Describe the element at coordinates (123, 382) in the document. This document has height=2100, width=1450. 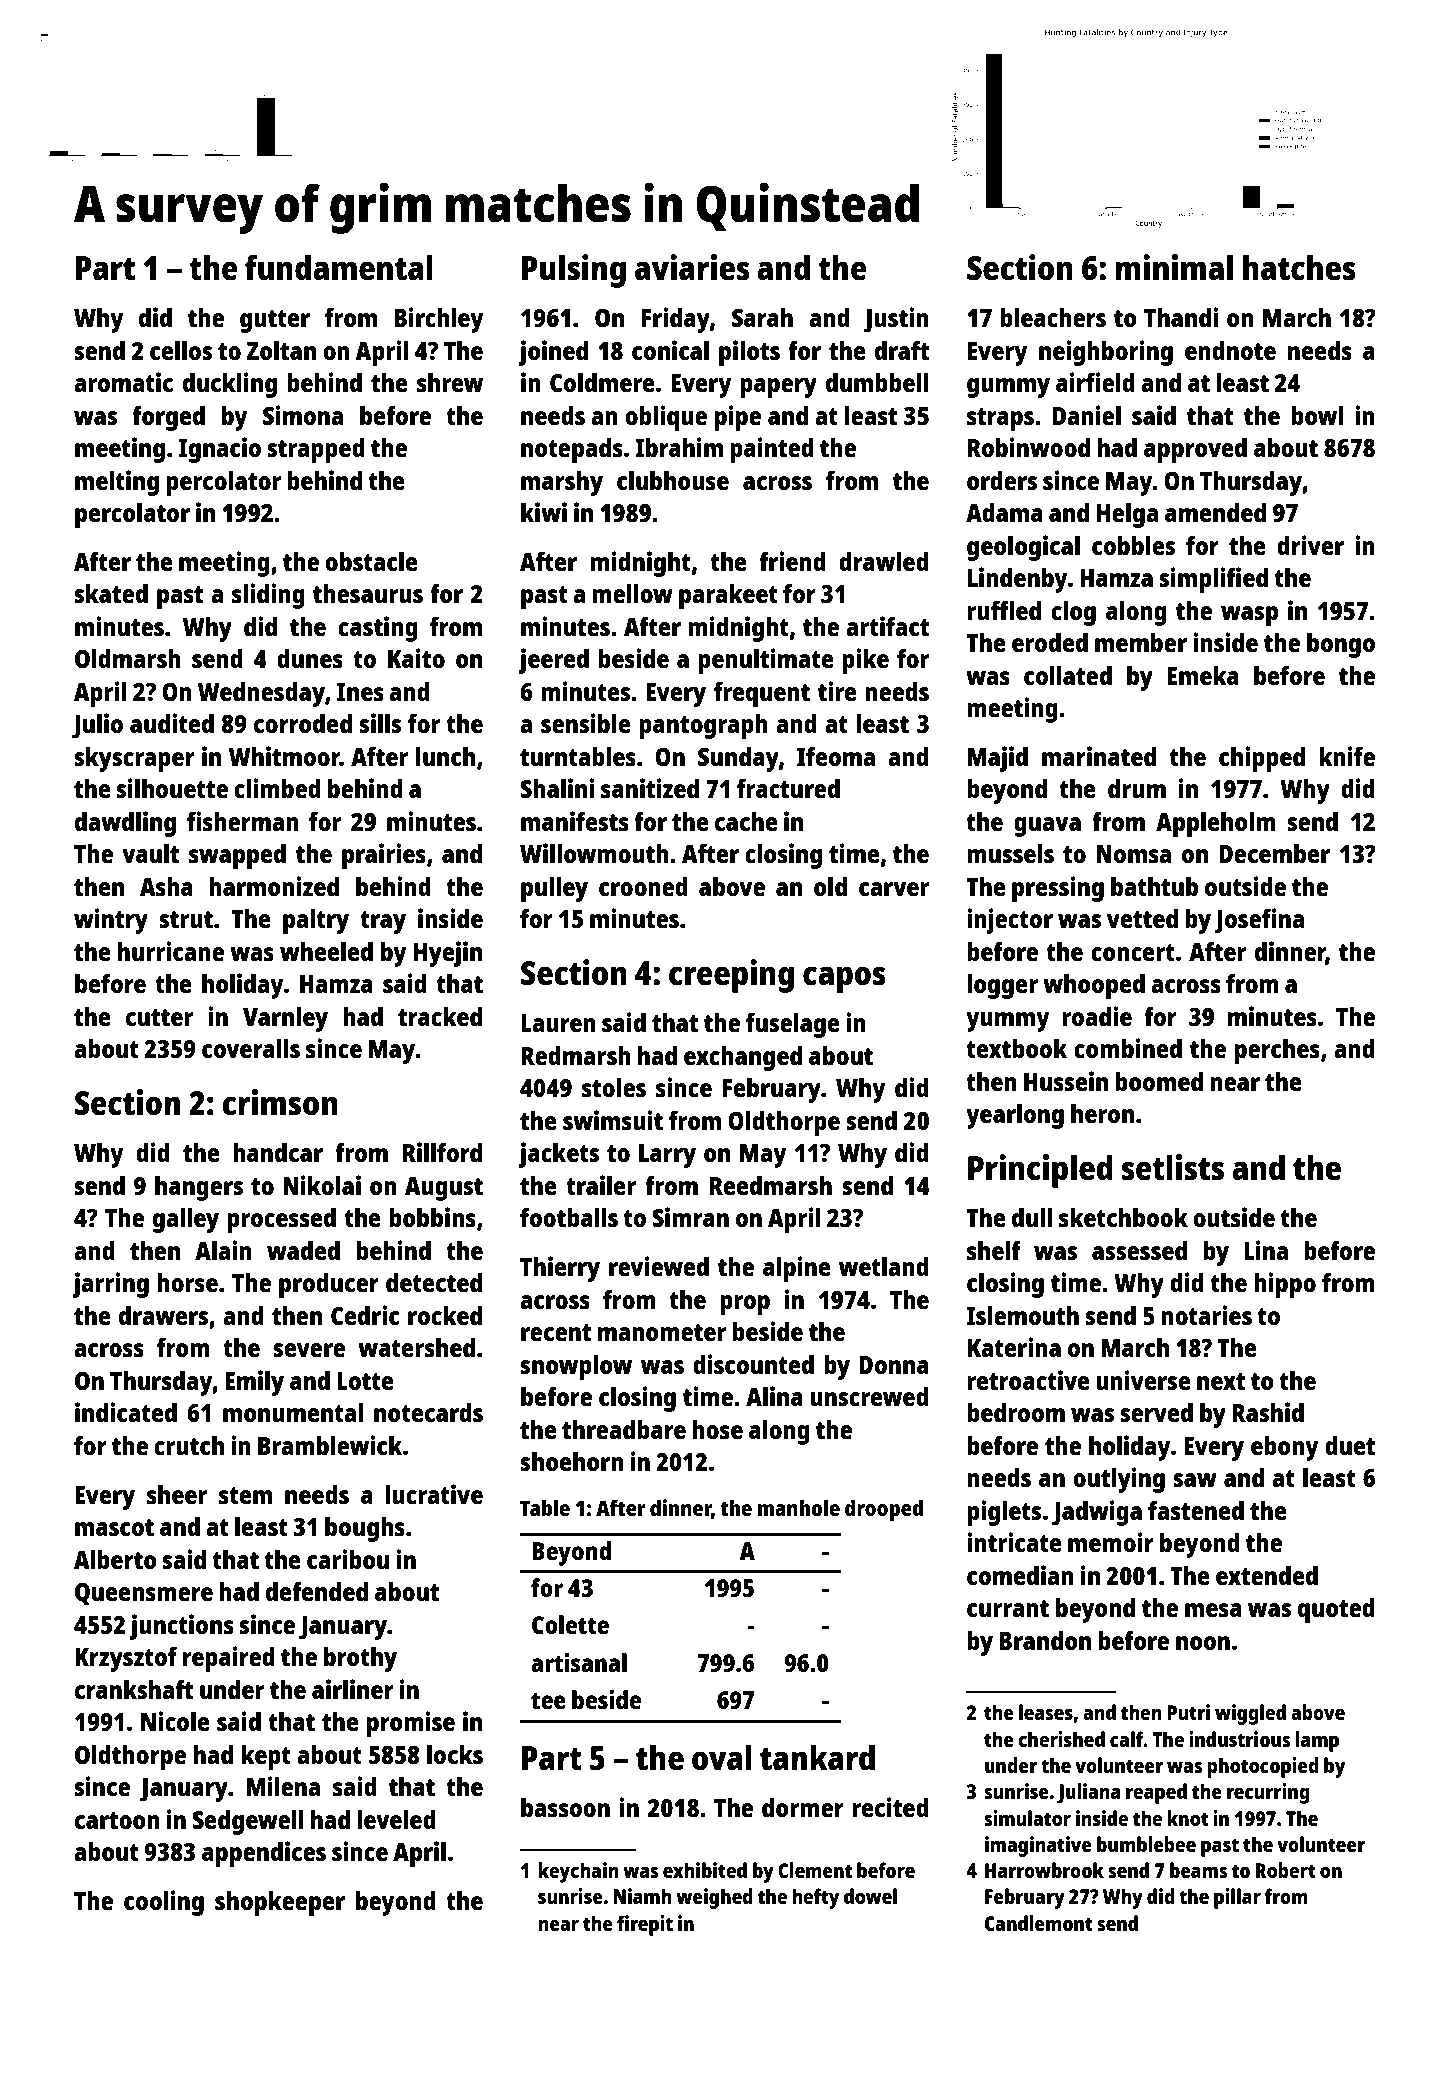
I see `aromatic` at that location.
